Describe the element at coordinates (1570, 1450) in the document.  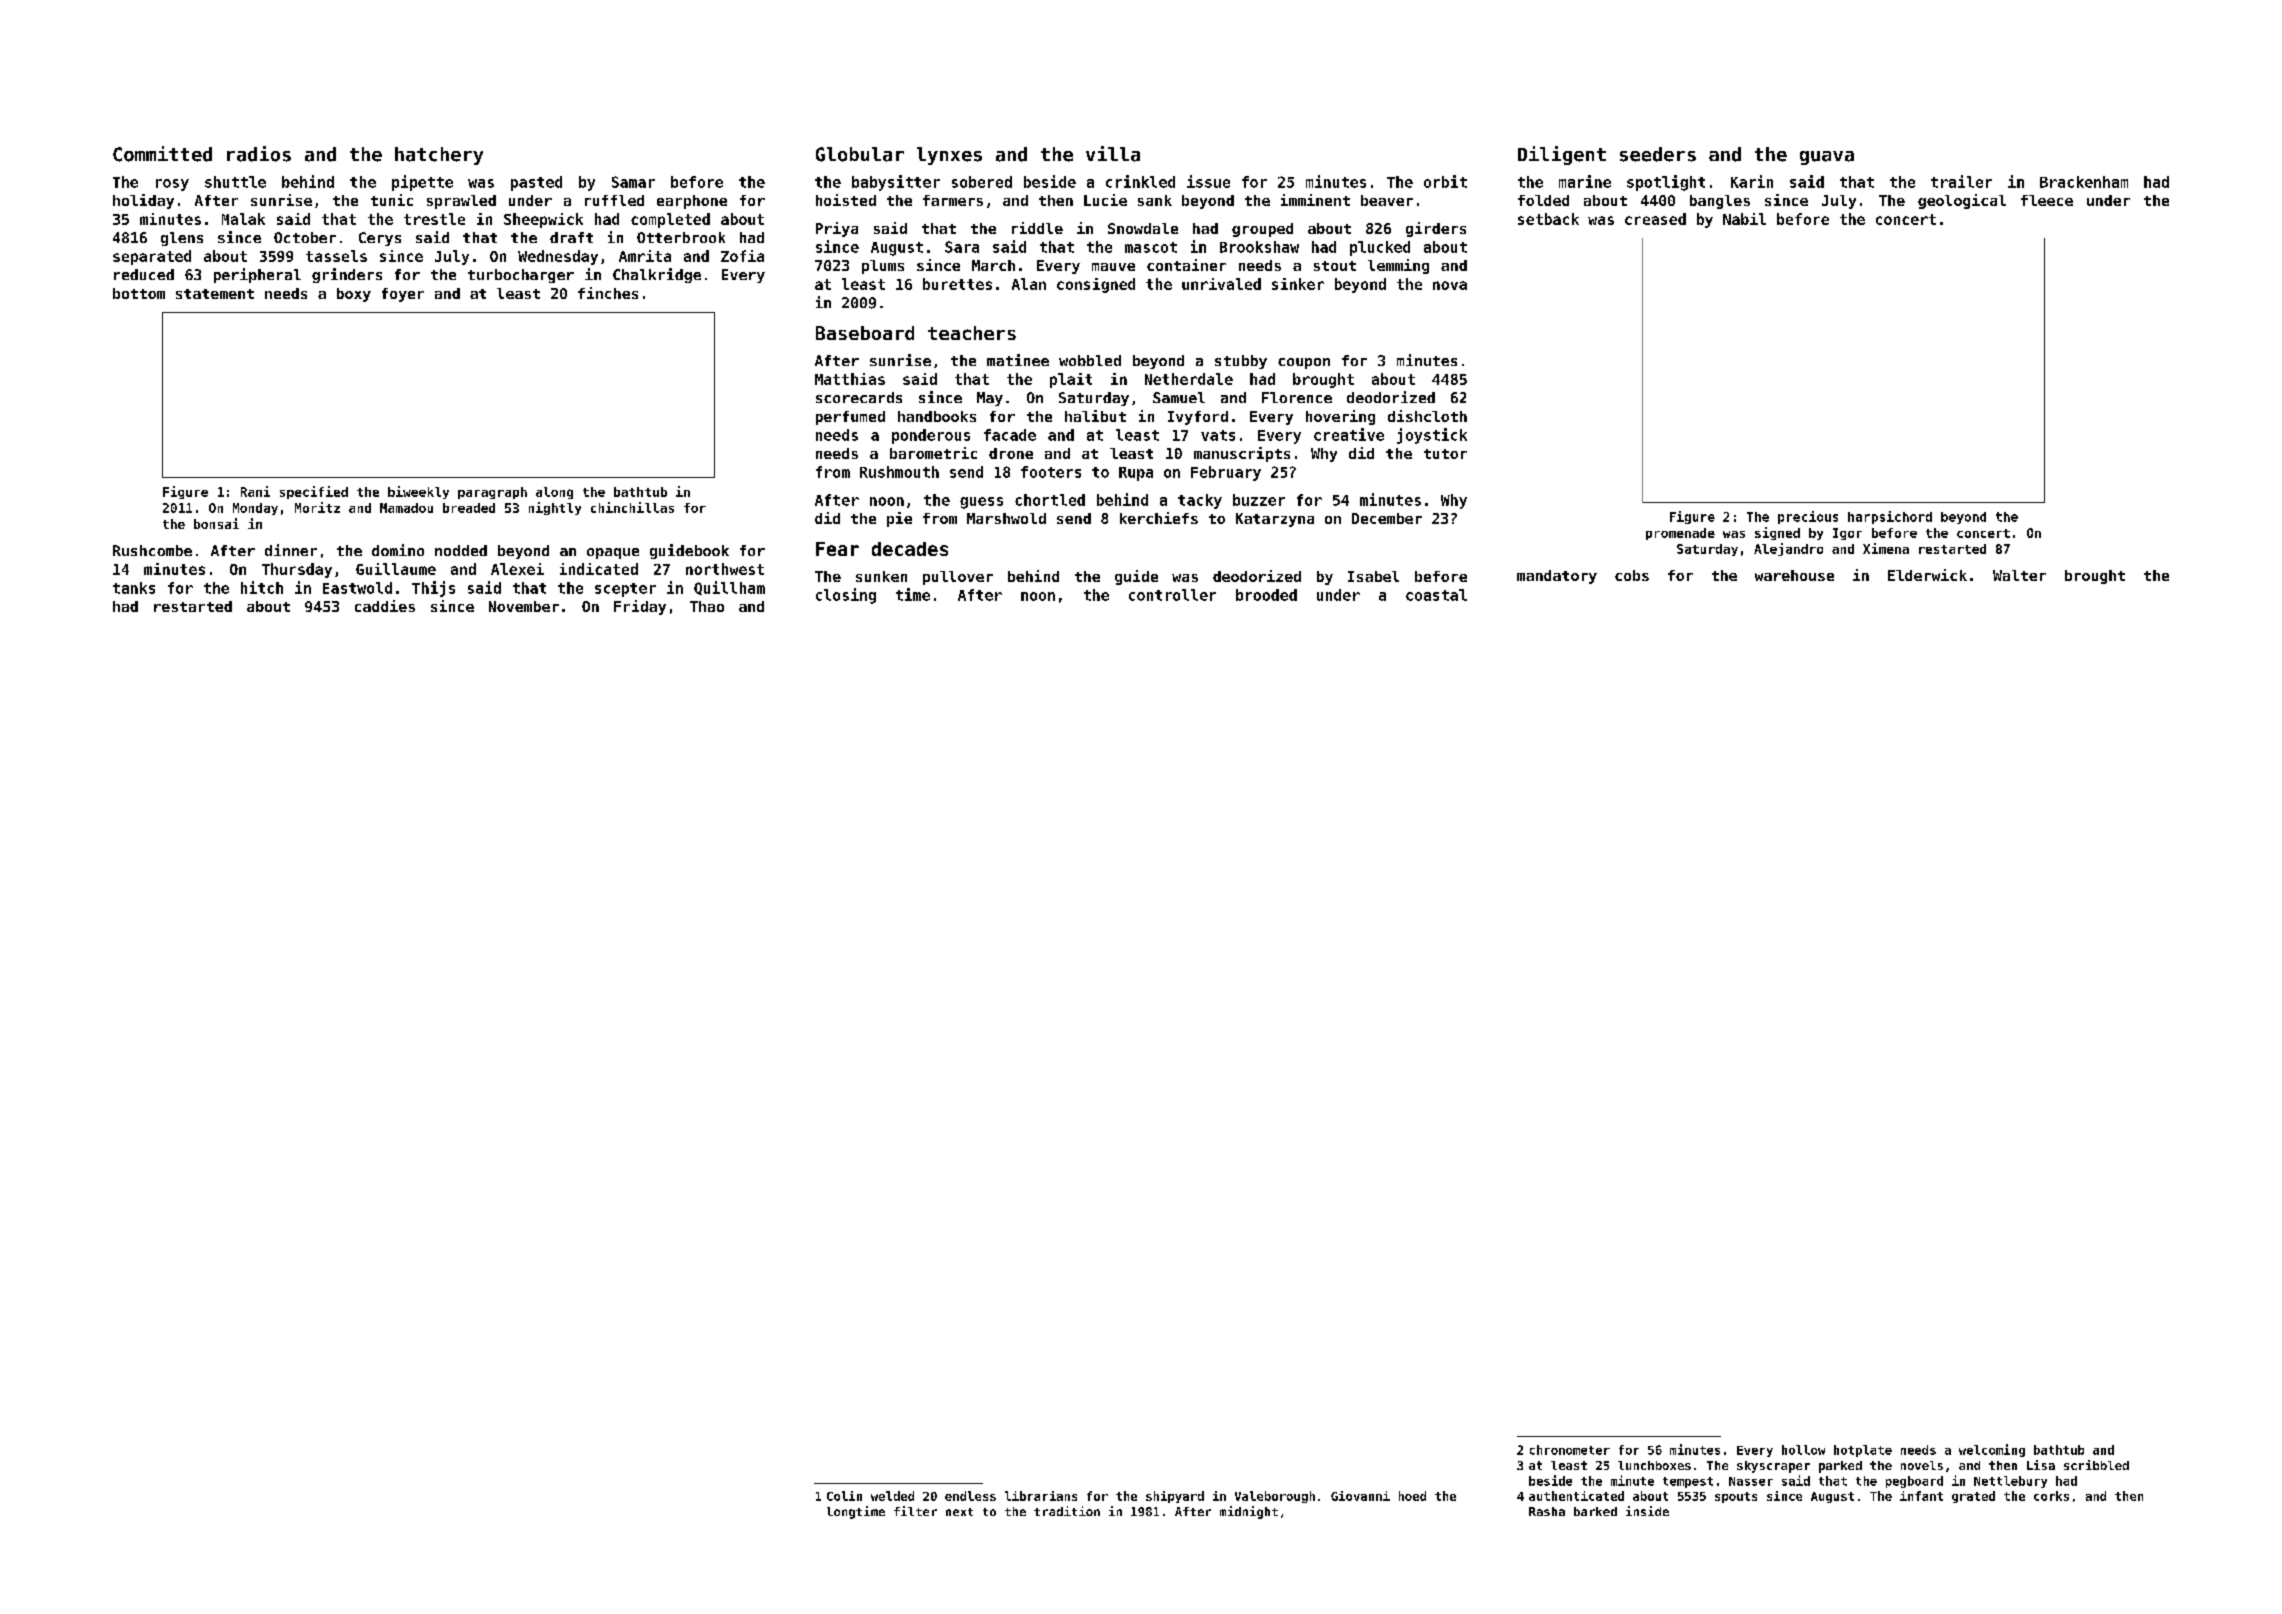
I see `chronometer` at that location.
